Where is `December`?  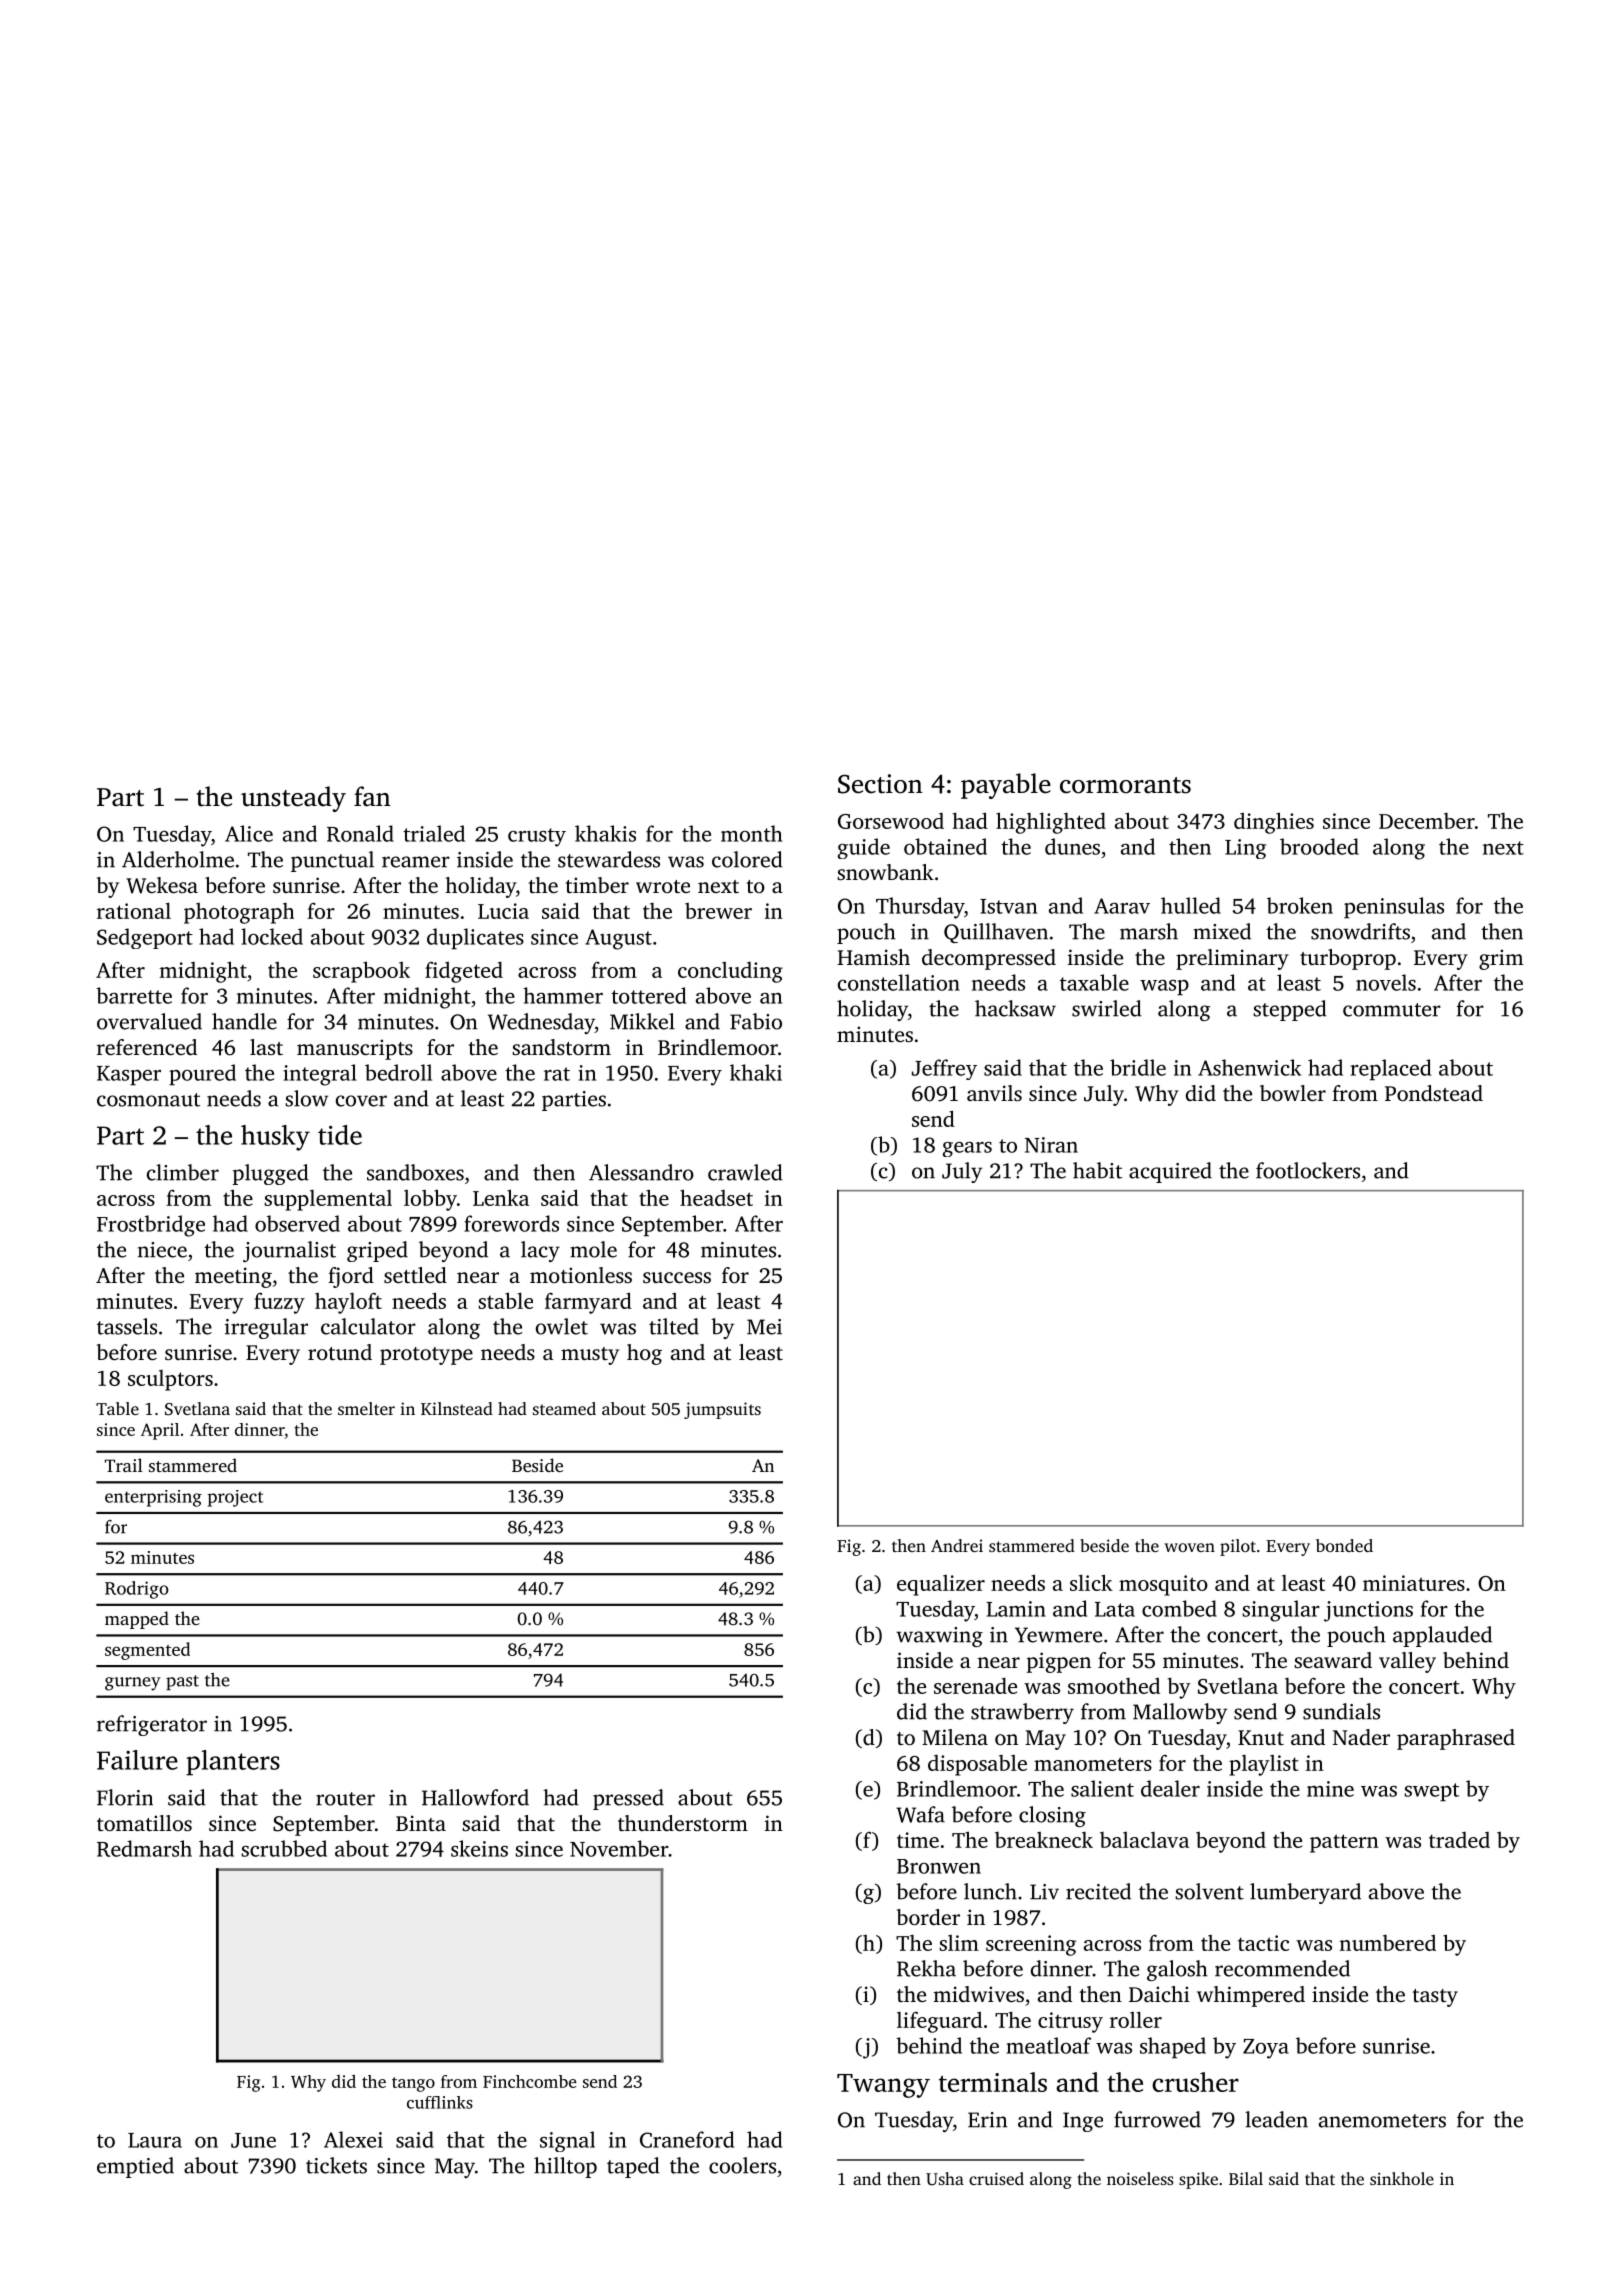
December is located at coordinates (1427, 821).
